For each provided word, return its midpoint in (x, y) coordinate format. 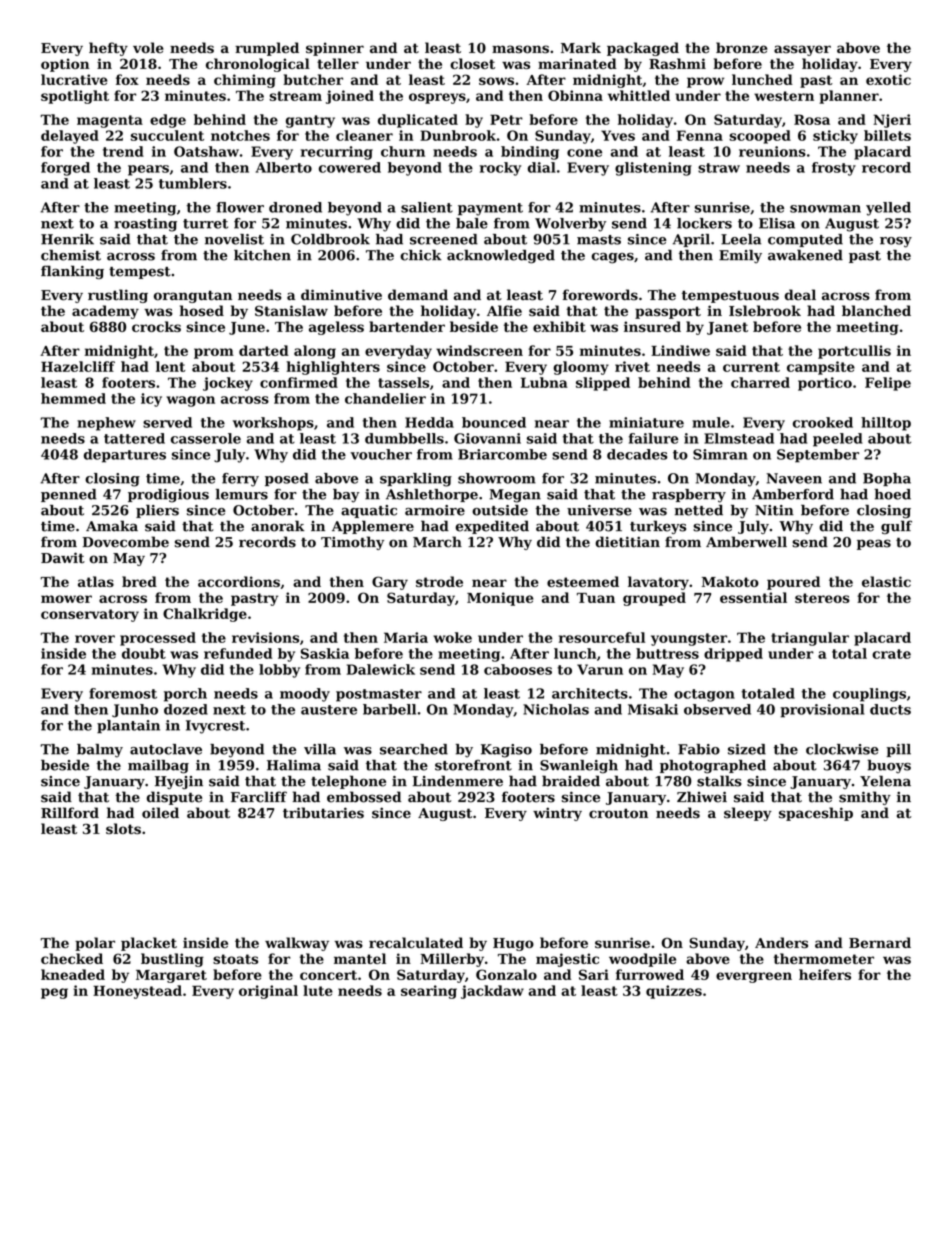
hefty (108, 49)
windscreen (479, 350)
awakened (805, 255)
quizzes (674, 992)
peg (54, 993)
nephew (106, 424)
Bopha (887, 479)
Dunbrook (458, 135)
